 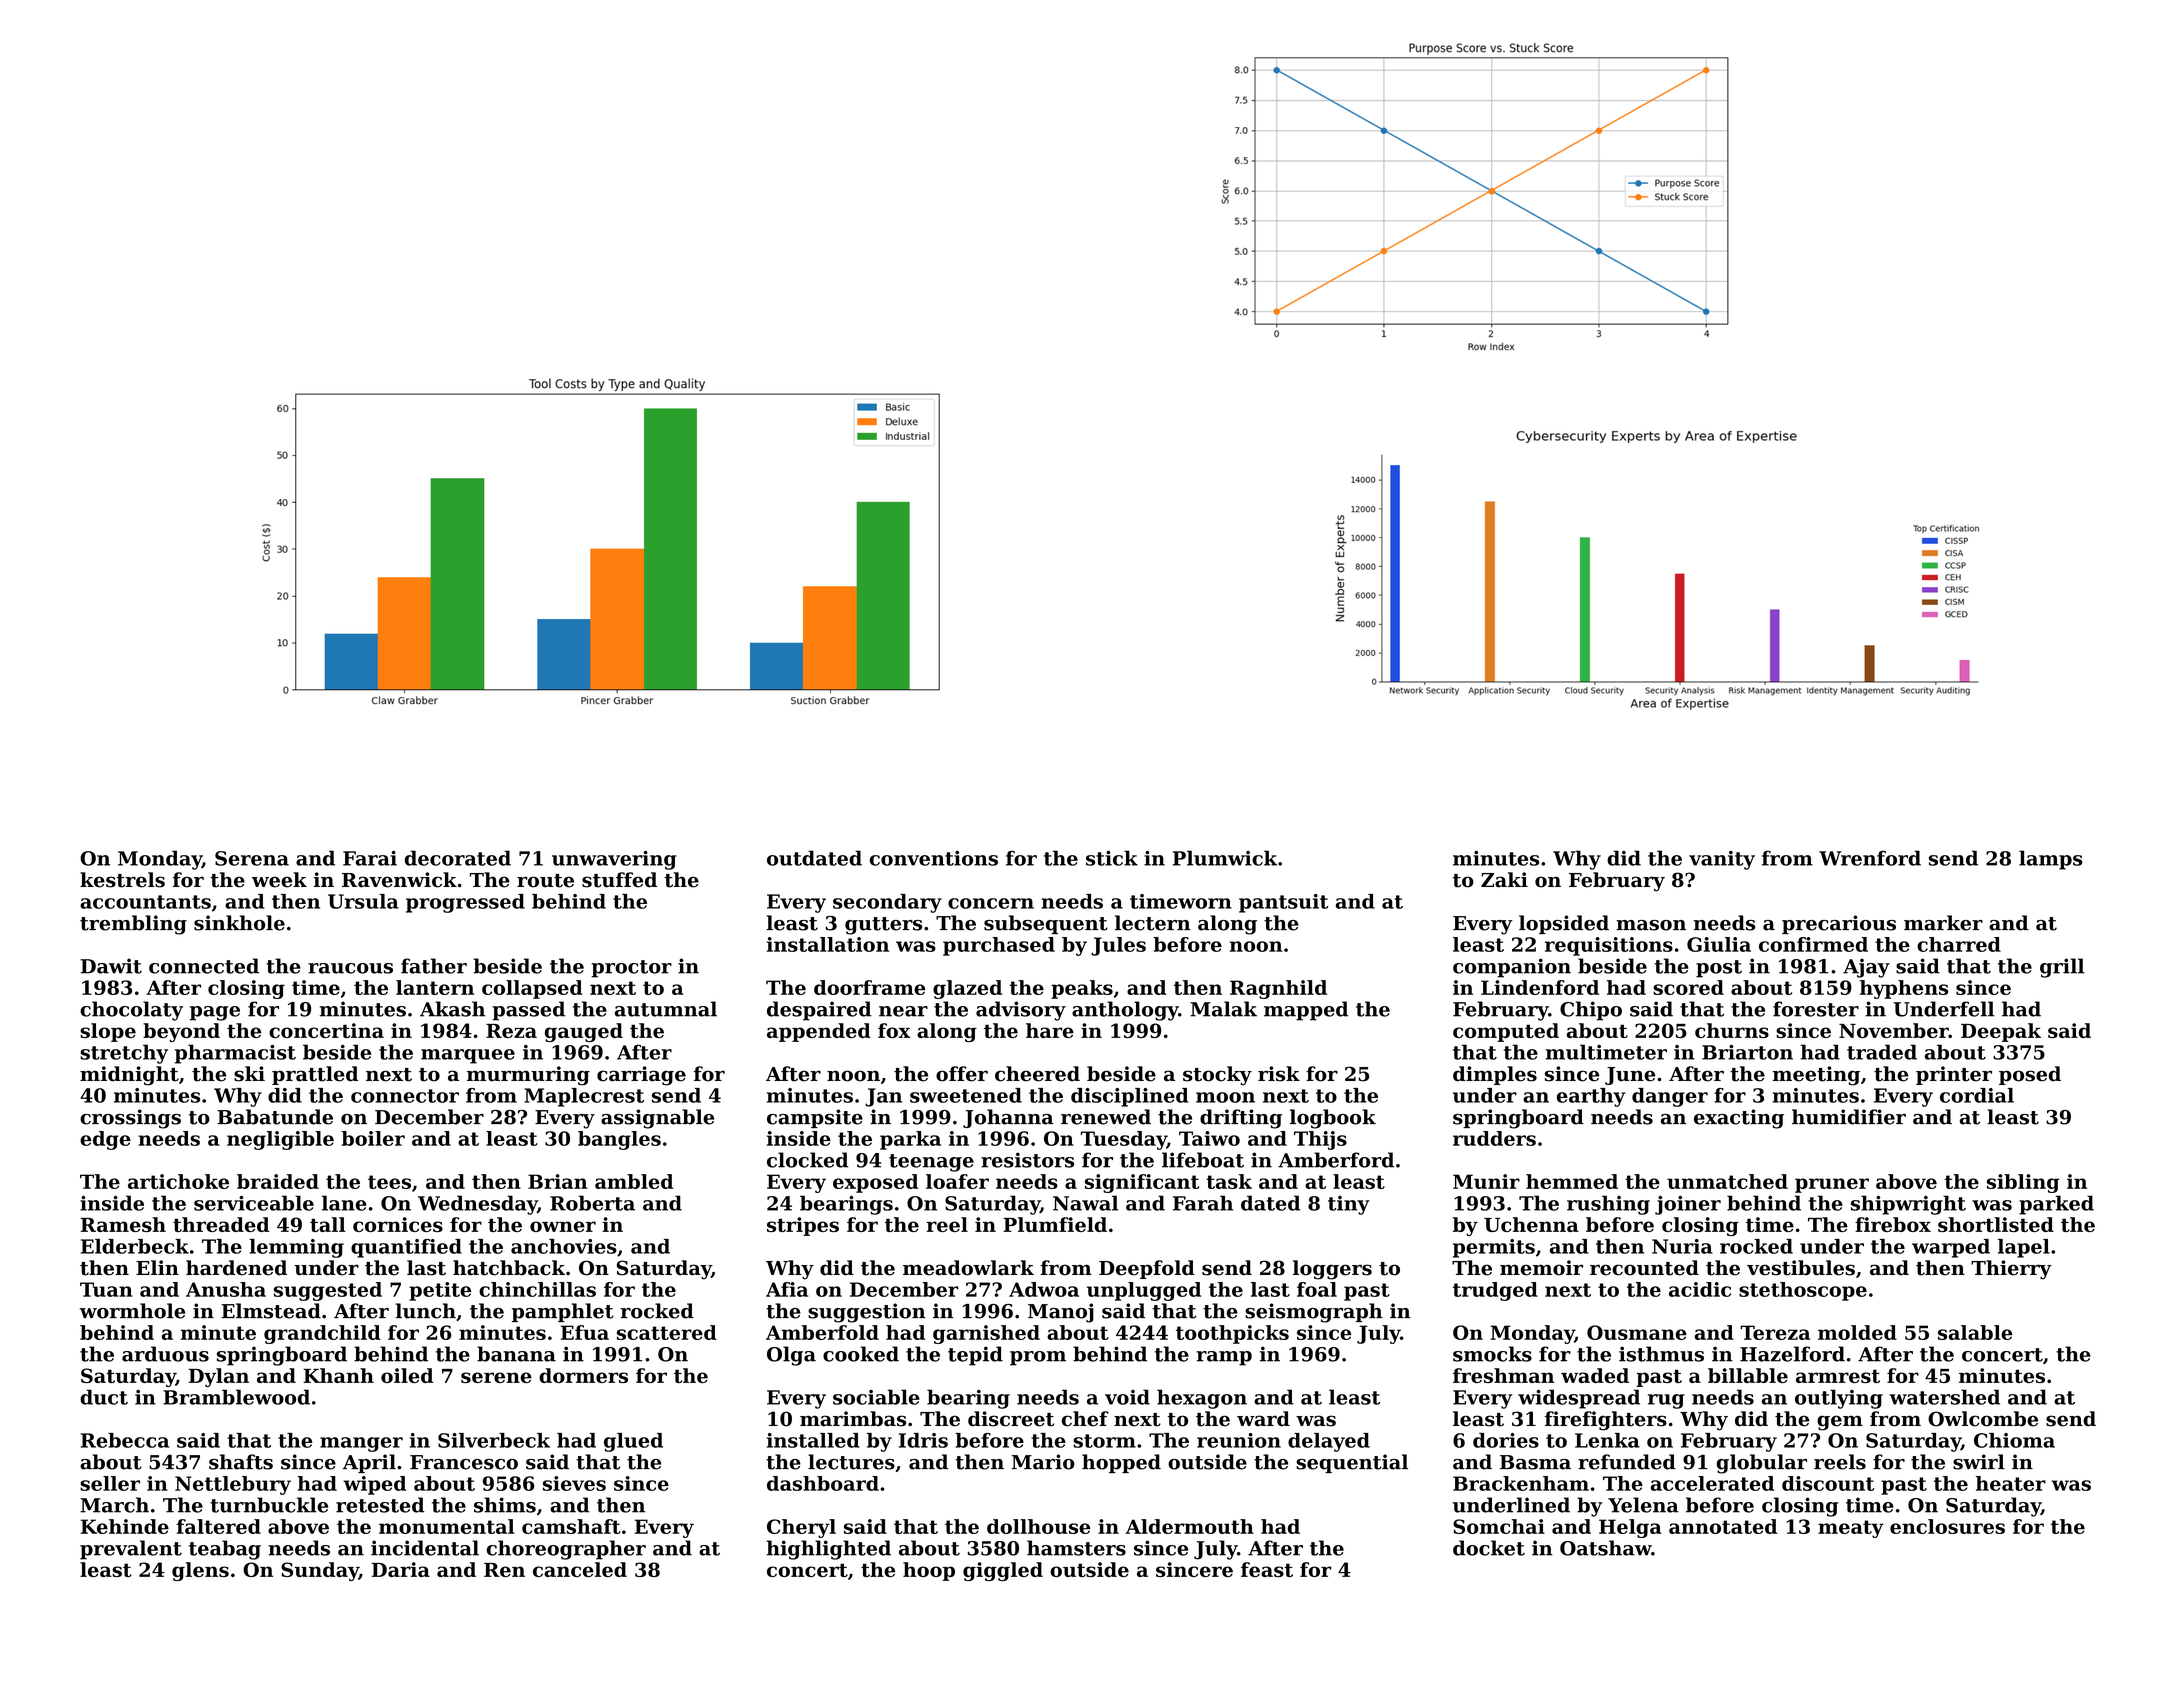 I want to click on canceled, so click(x=580, y=1569).
